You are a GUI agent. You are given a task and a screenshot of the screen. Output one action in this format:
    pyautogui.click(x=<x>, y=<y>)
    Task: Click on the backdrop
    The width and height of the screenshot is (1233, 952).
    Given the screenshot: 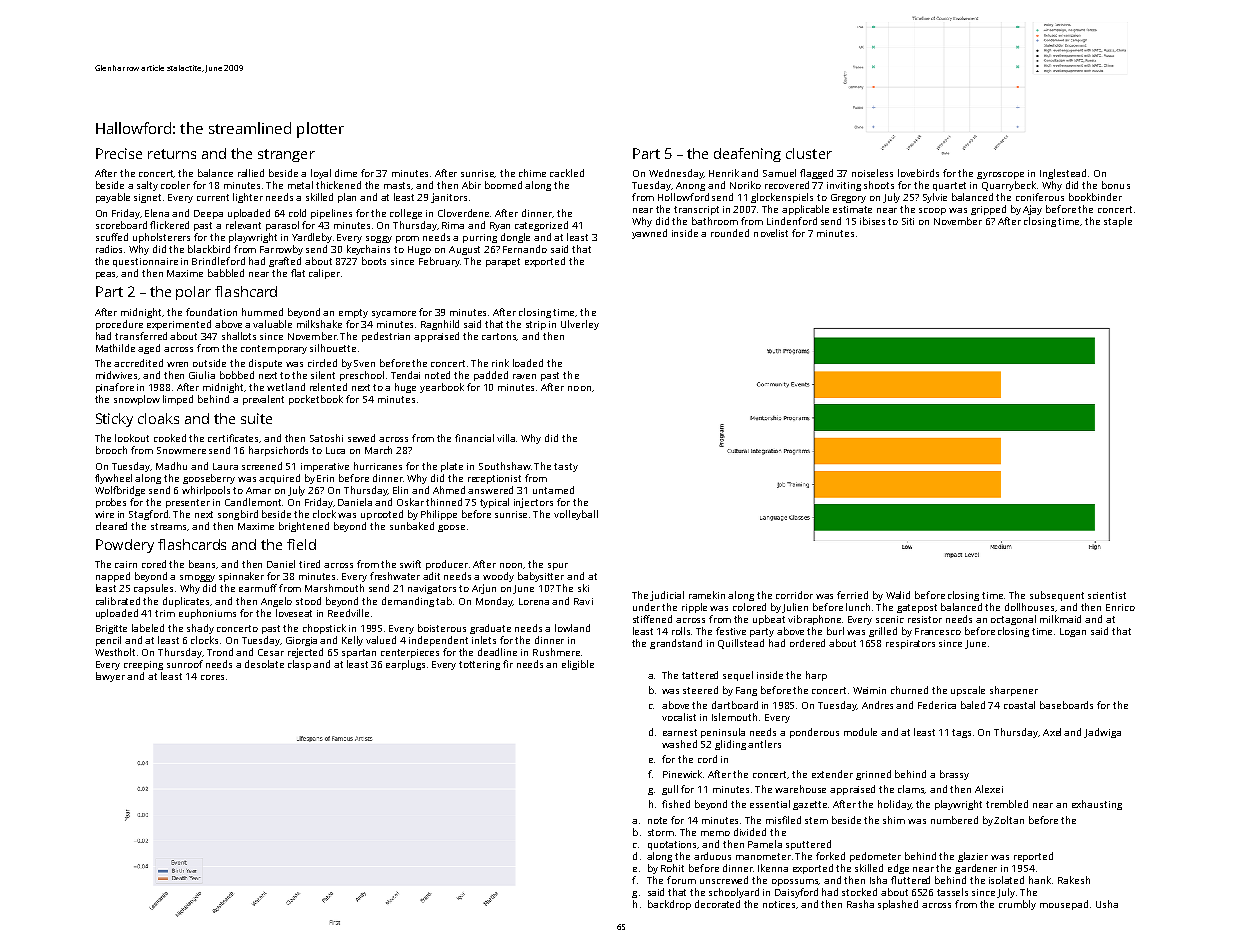 What is the action you would take?
    pyautogui.click(x=669, y=905)
